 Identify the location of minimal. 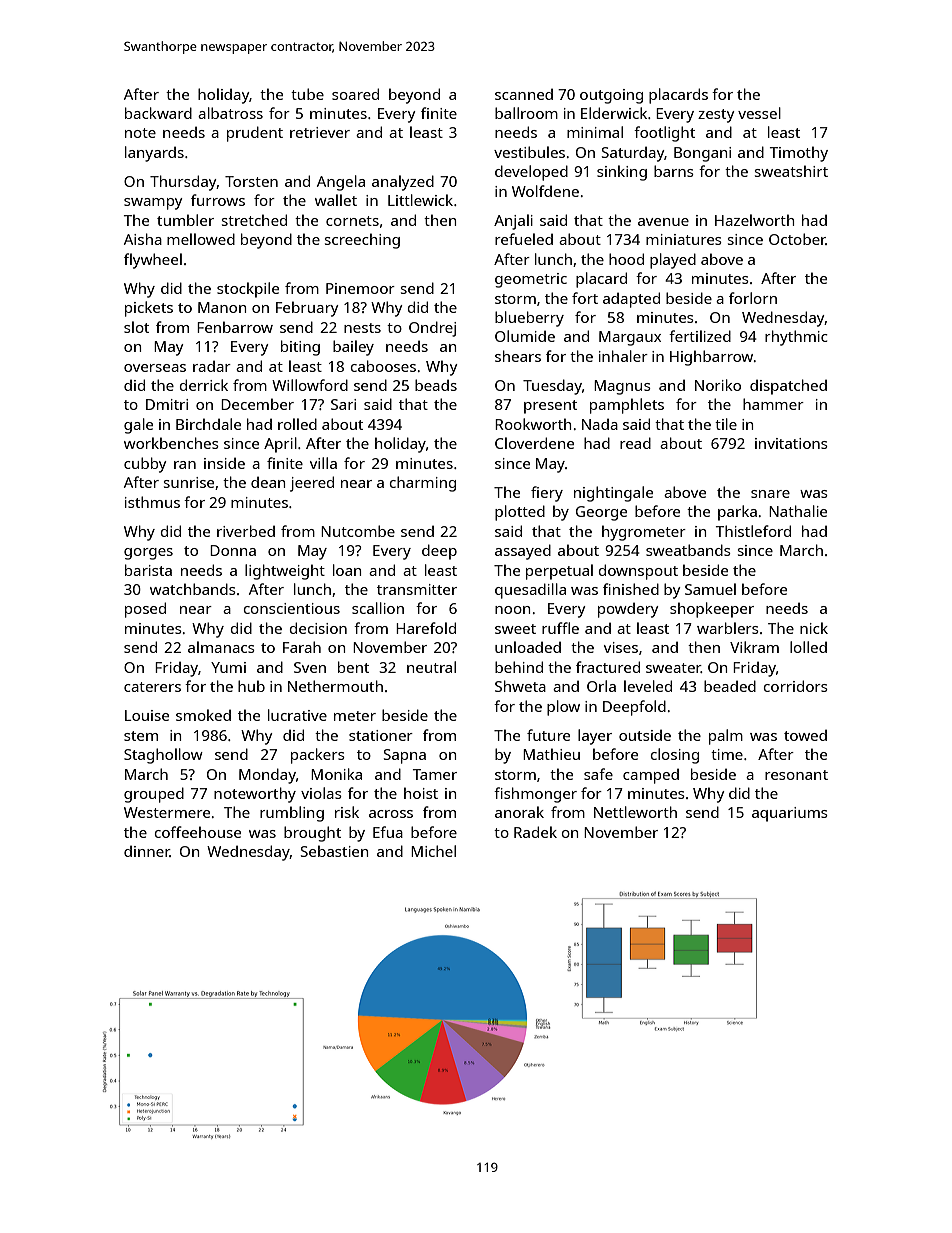
(595, 132).
